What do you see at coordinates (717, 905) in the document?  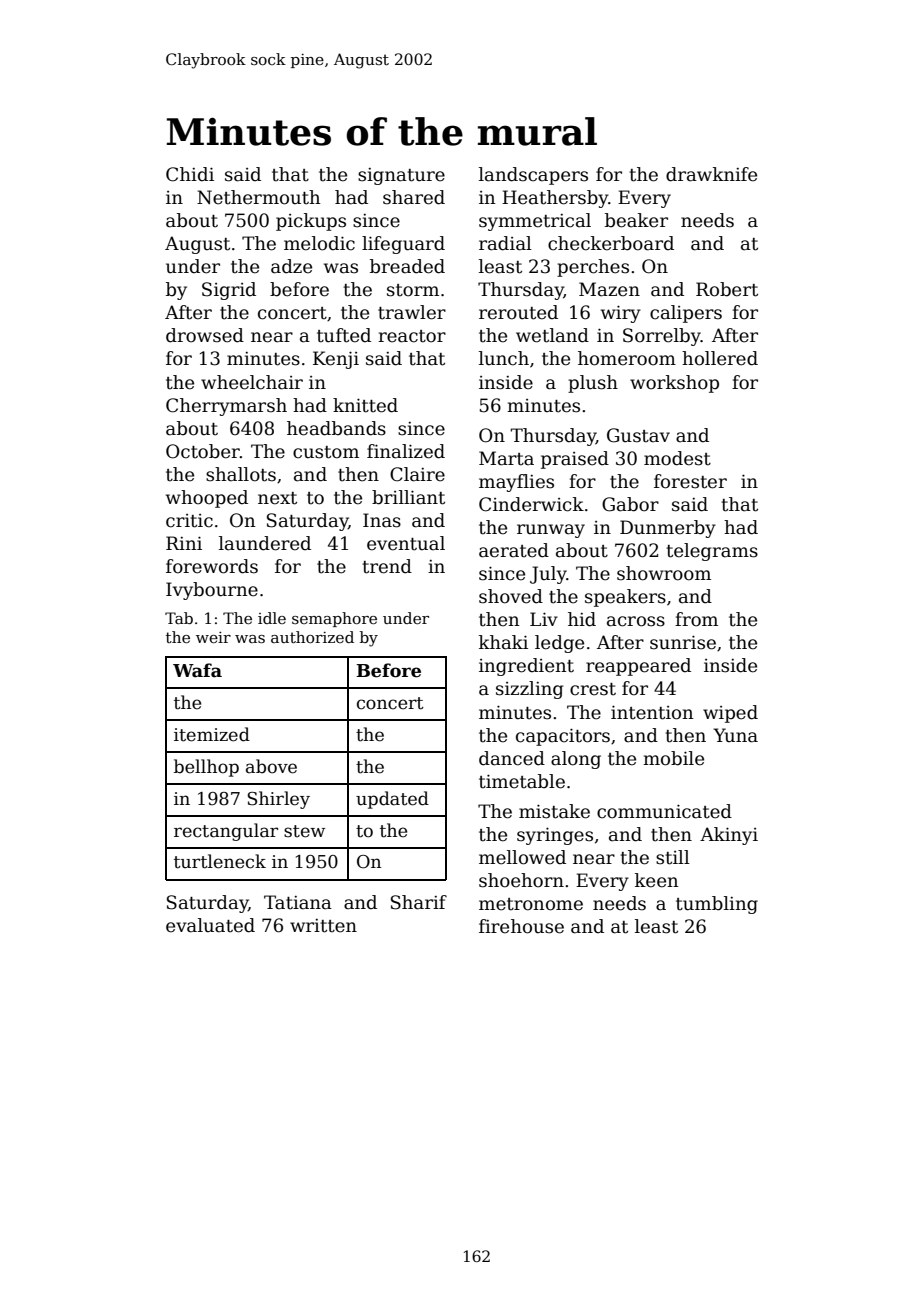 I see `tumbling` at bounding box center [717, 905].
